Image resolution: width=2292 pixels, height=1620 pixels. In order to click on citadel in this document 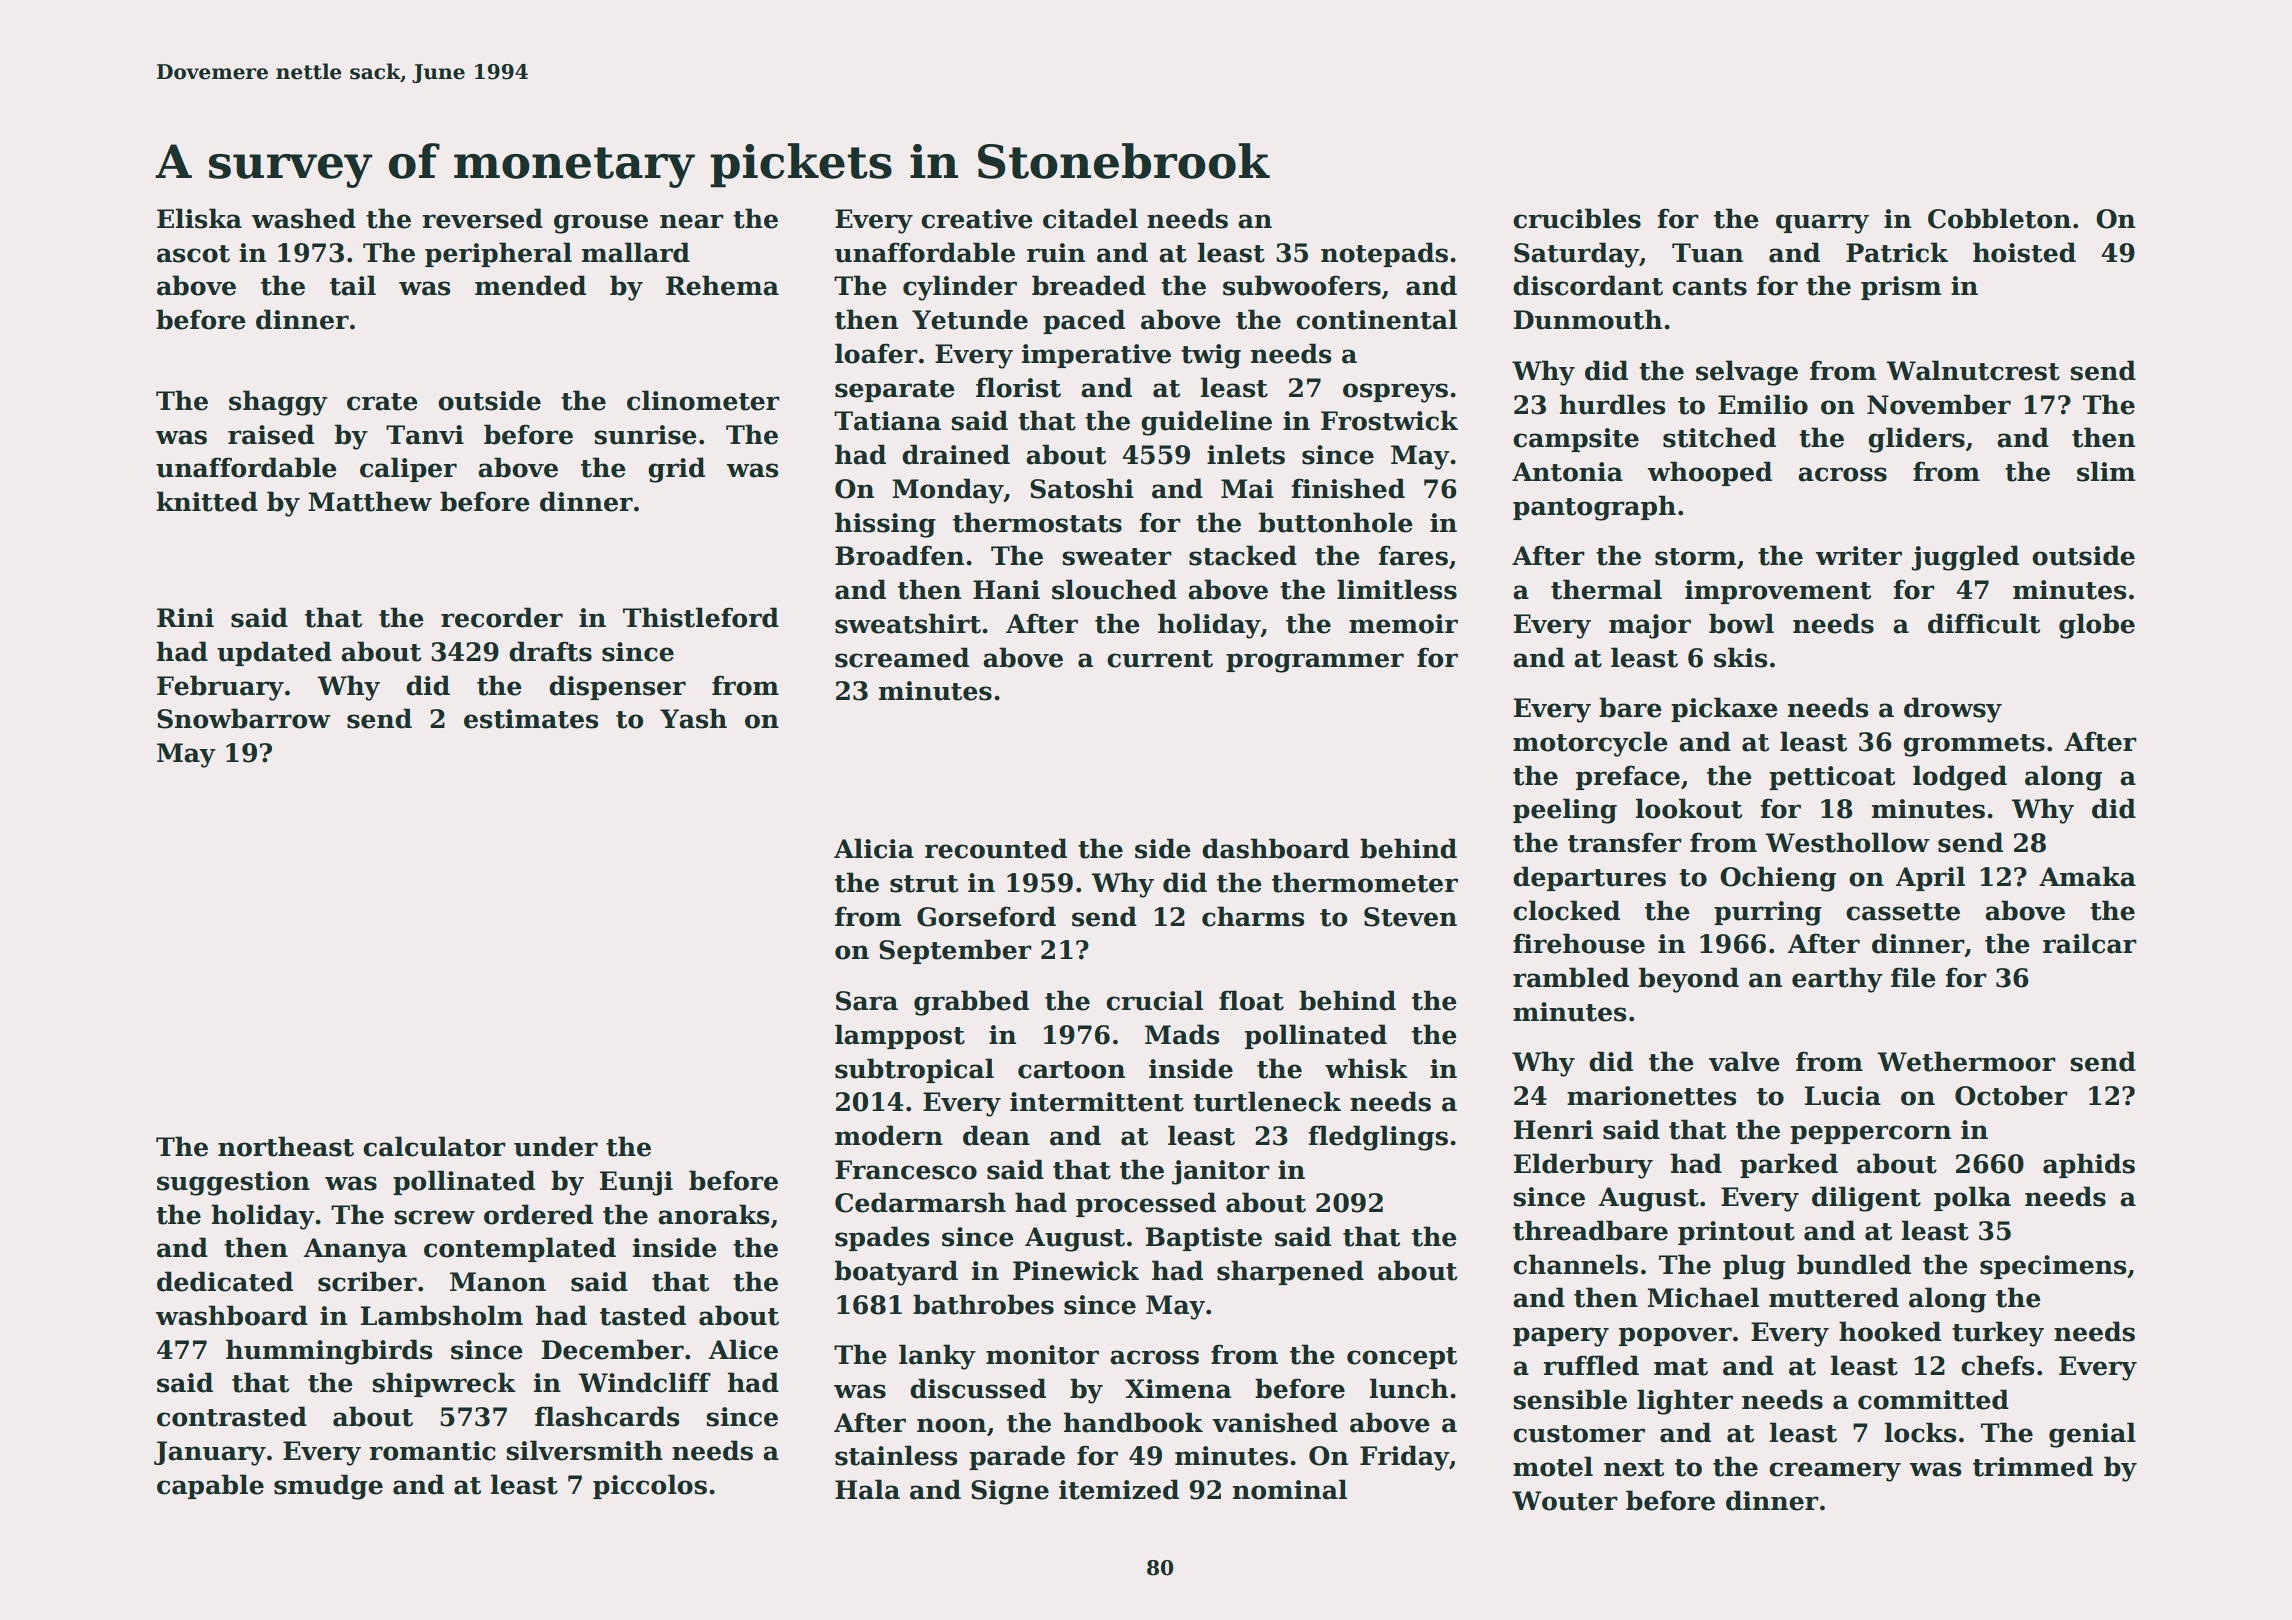, I will do `click(1090, 218)`.
